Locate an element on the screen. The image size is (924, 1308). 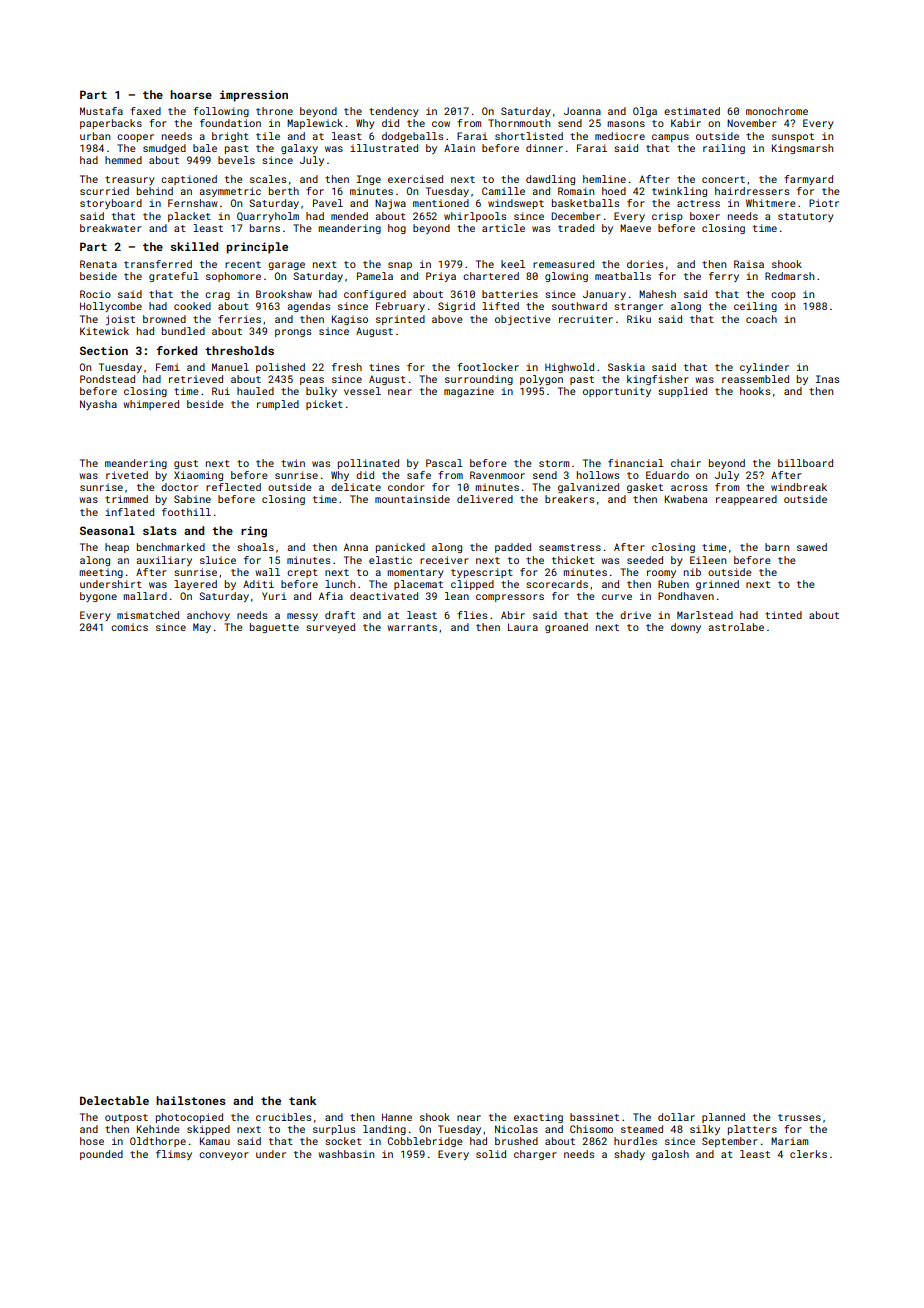
reappeared is located at coordinates (746, 500).
